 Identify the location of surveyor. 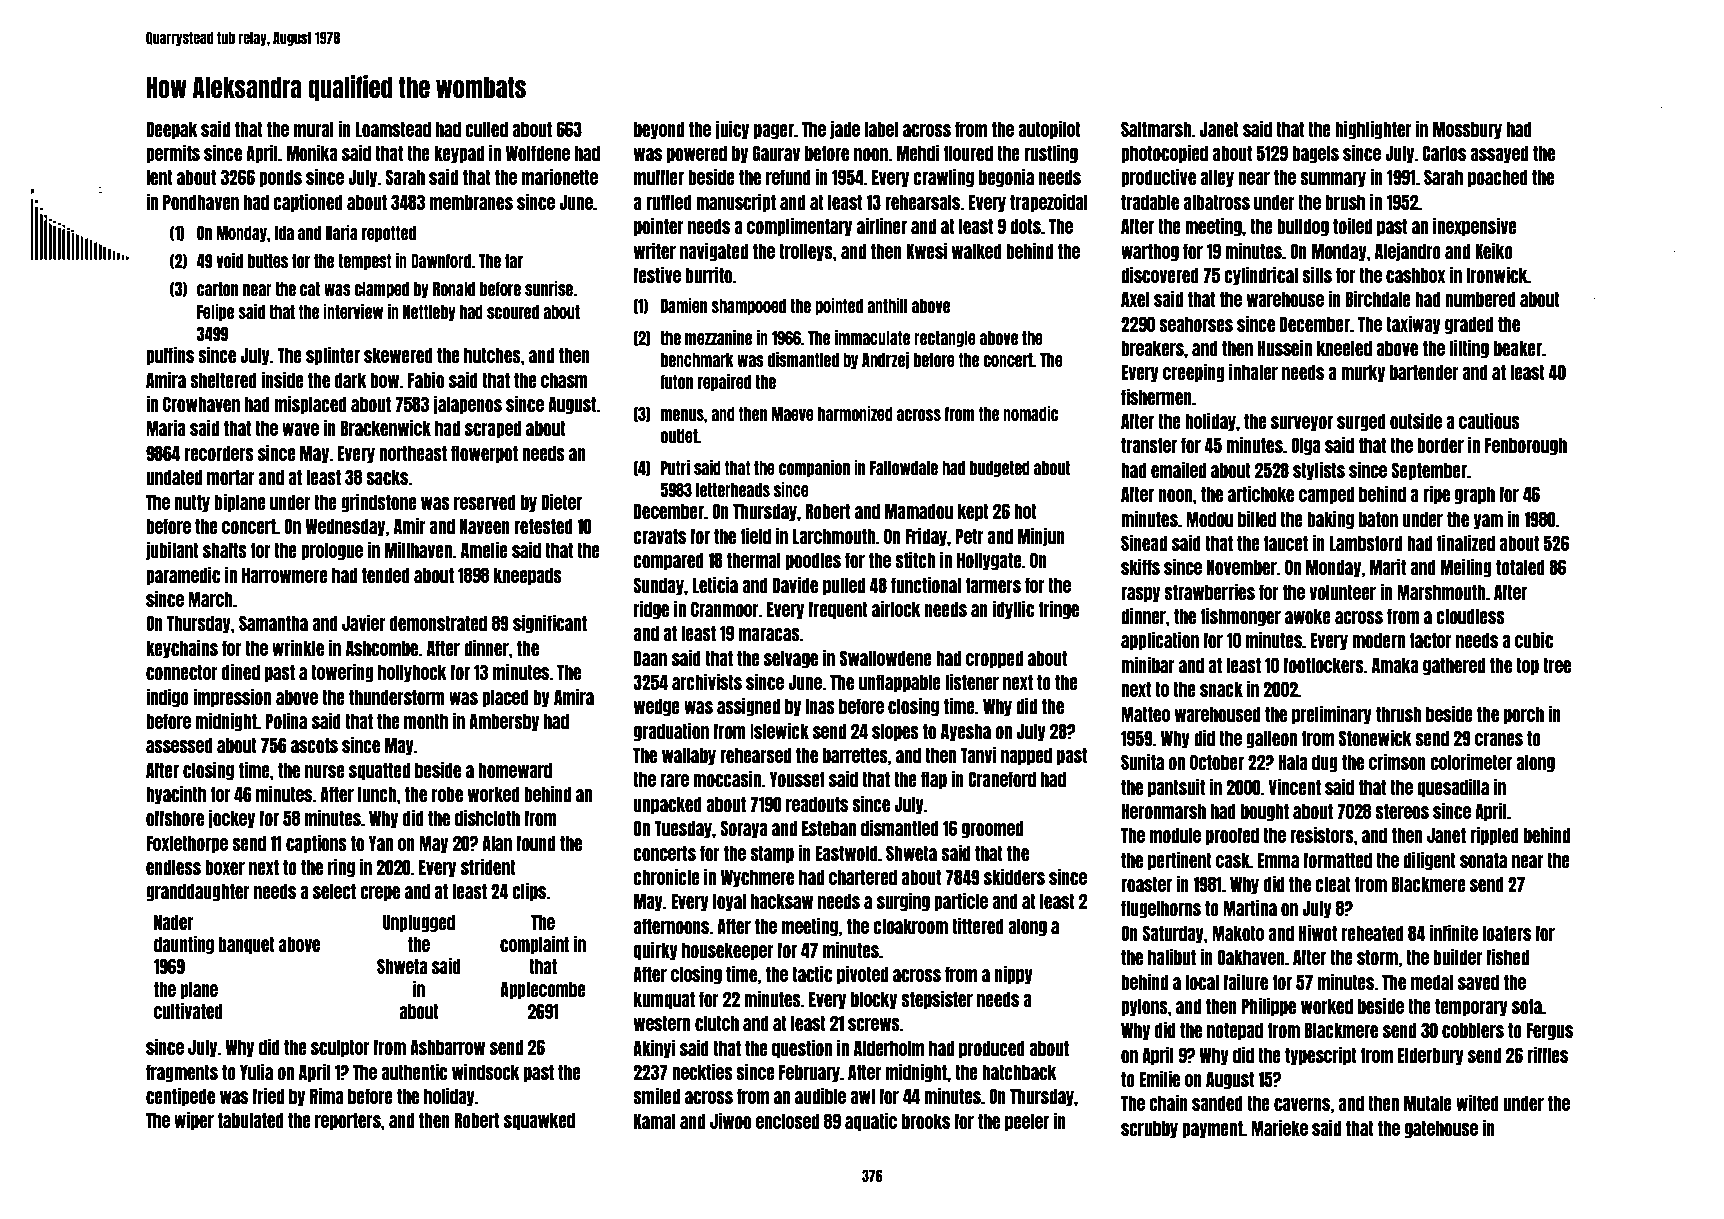
(1302, 423).
